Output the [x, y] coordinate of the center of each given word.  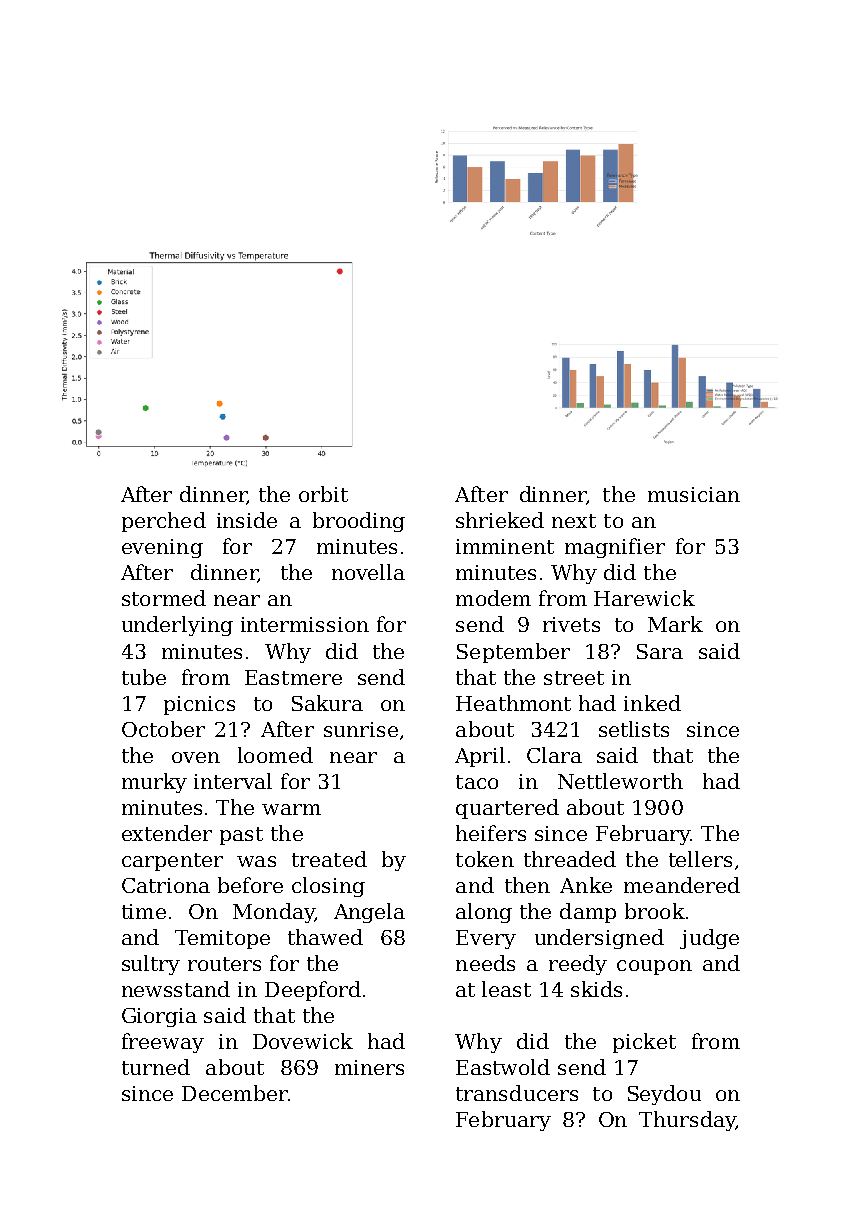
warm [291, 809]
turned [156, 1067]
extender [167, 833]
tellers [700, 859]
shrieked [500, 520]
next [574, 521]
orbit [323, 494]
